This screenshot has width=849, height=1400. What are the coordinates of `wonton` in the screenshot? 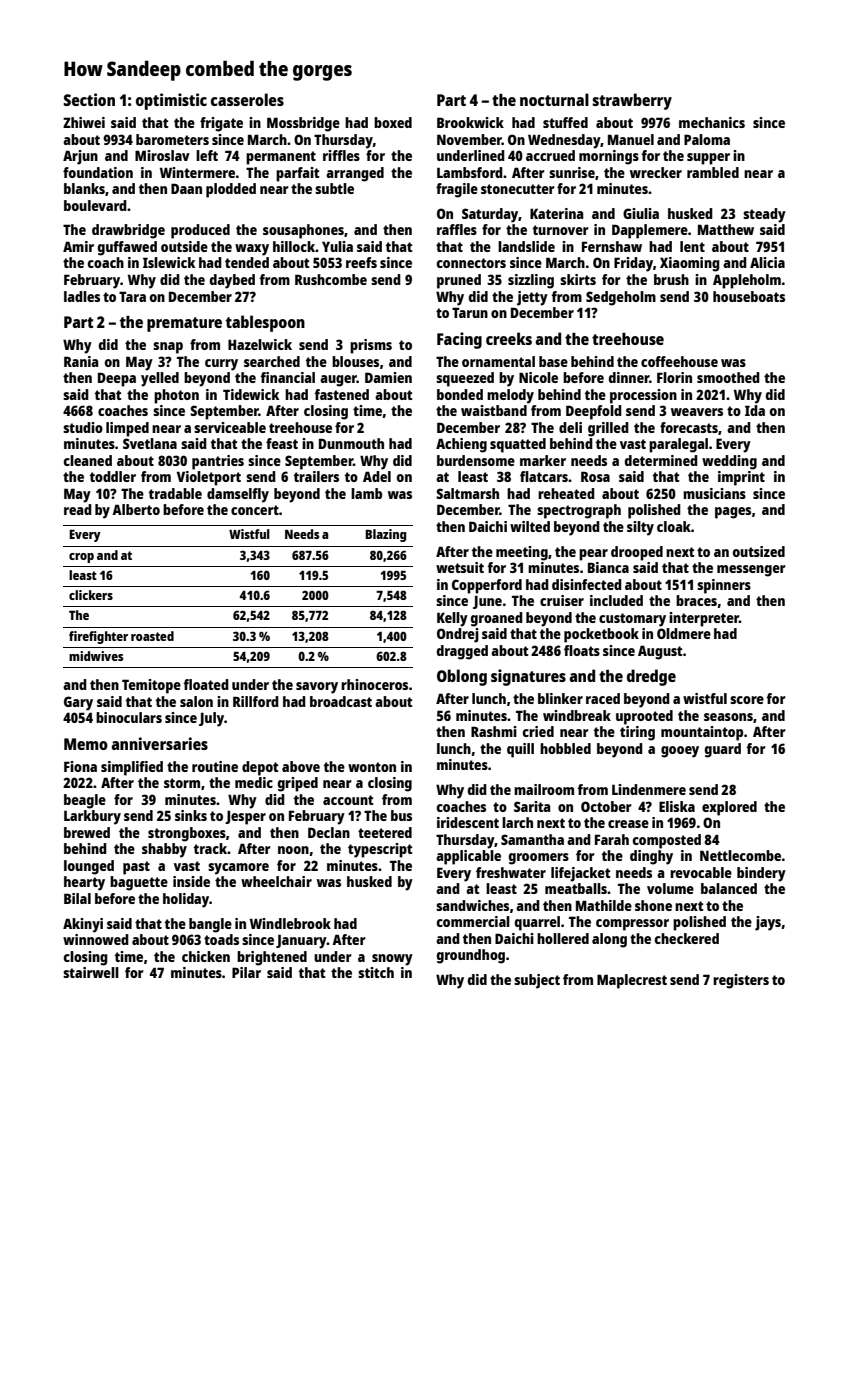 It's located at (372, 767).
